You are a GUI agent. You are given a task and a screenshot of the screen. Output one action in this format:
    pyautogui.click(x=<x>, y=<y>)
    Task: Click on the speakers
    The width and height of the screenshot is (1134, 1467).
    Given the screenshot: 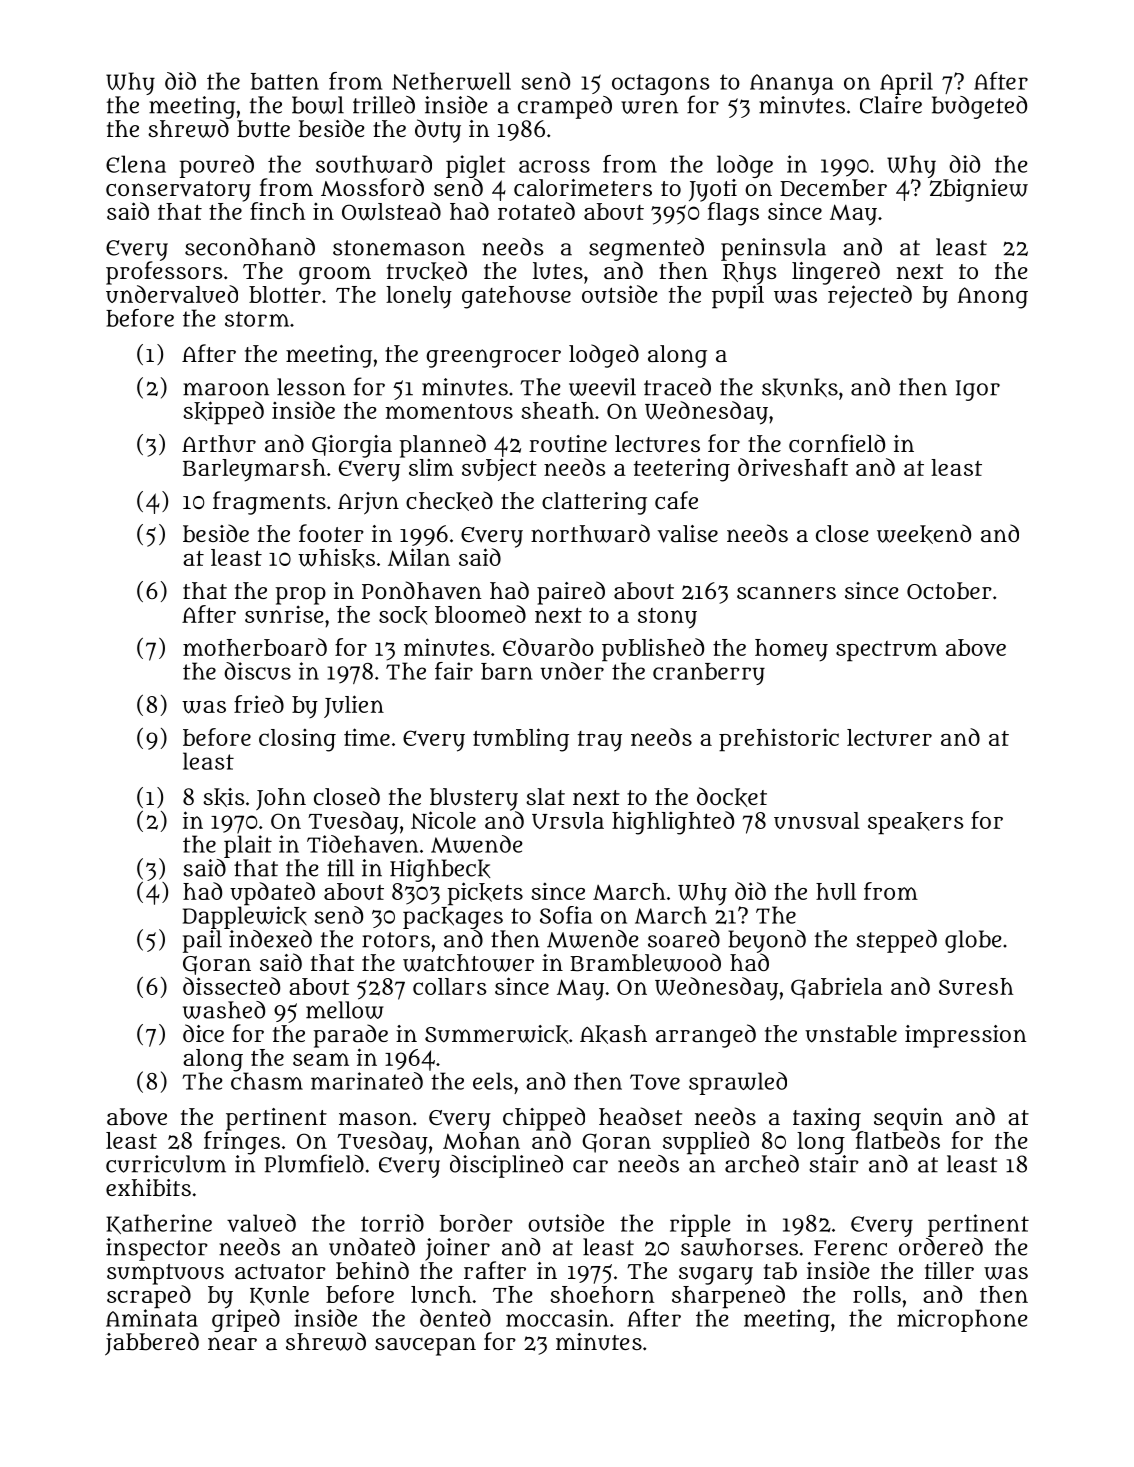 What is the action you would take?
    pyautogui.click(x=916, y=823)
